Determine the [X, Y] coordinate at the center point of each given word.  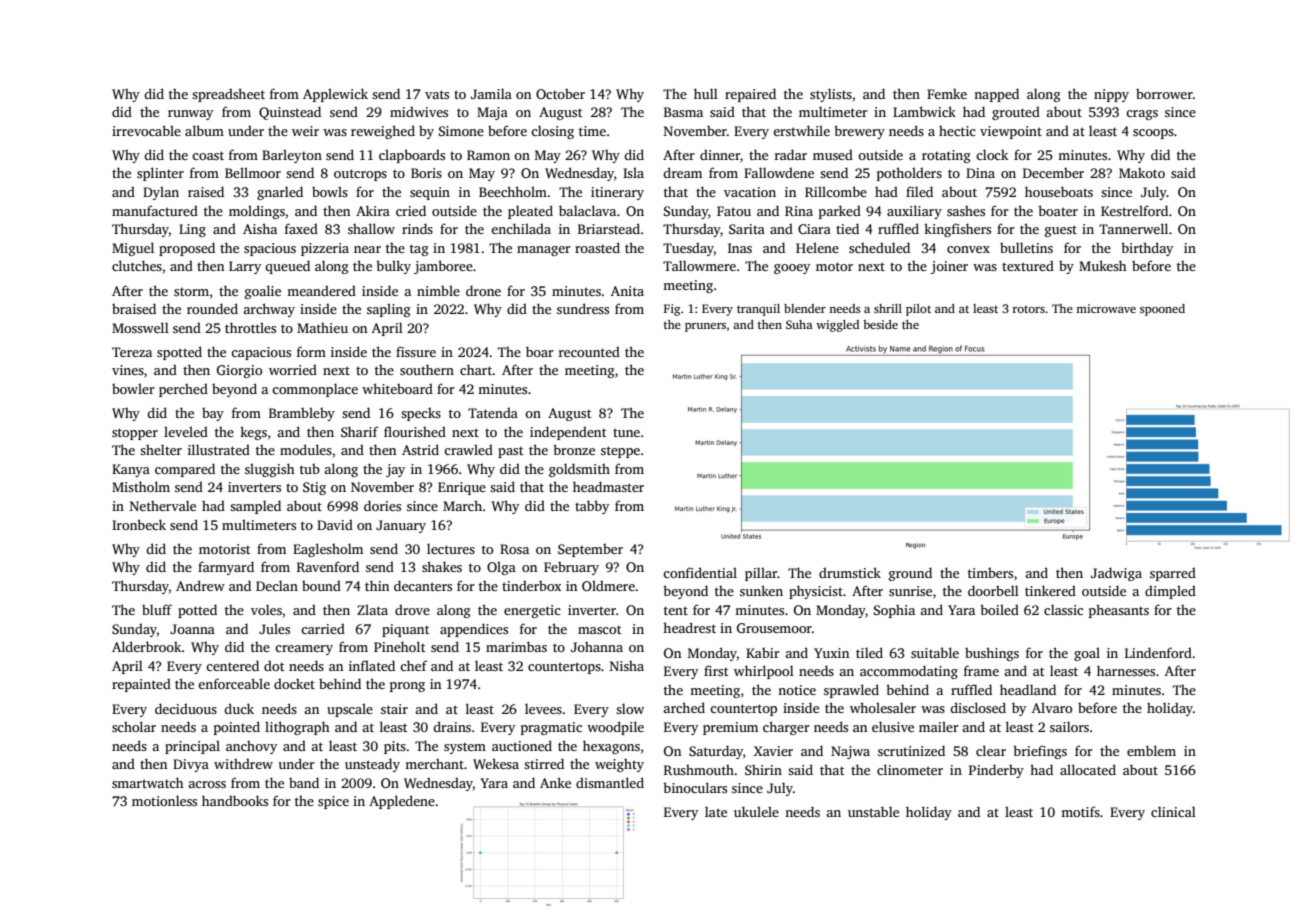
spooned [1162, 310]
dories [382, 505]
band [304, 782]
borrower [1164, 94]
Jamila [491, 93]
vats [437, 94]
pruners [705, 327]
